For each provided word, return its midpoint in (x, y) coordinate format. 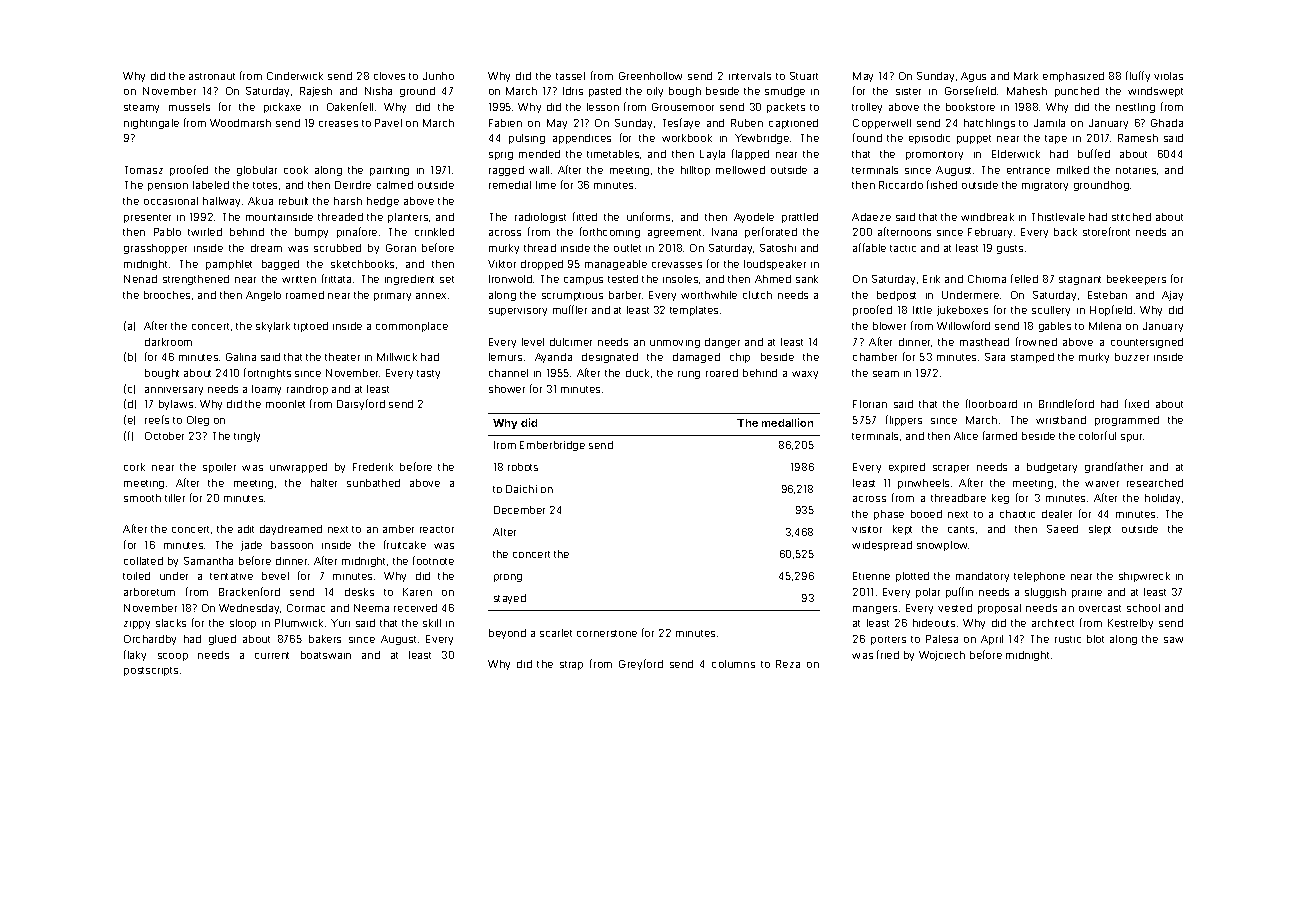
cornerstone (607, 633)
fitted (585, 216)
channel (508, 373)
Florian (870, 404)
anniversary (174, 391)
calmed (395, 185)
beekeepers (1136, 280)
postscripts (151, 671)
